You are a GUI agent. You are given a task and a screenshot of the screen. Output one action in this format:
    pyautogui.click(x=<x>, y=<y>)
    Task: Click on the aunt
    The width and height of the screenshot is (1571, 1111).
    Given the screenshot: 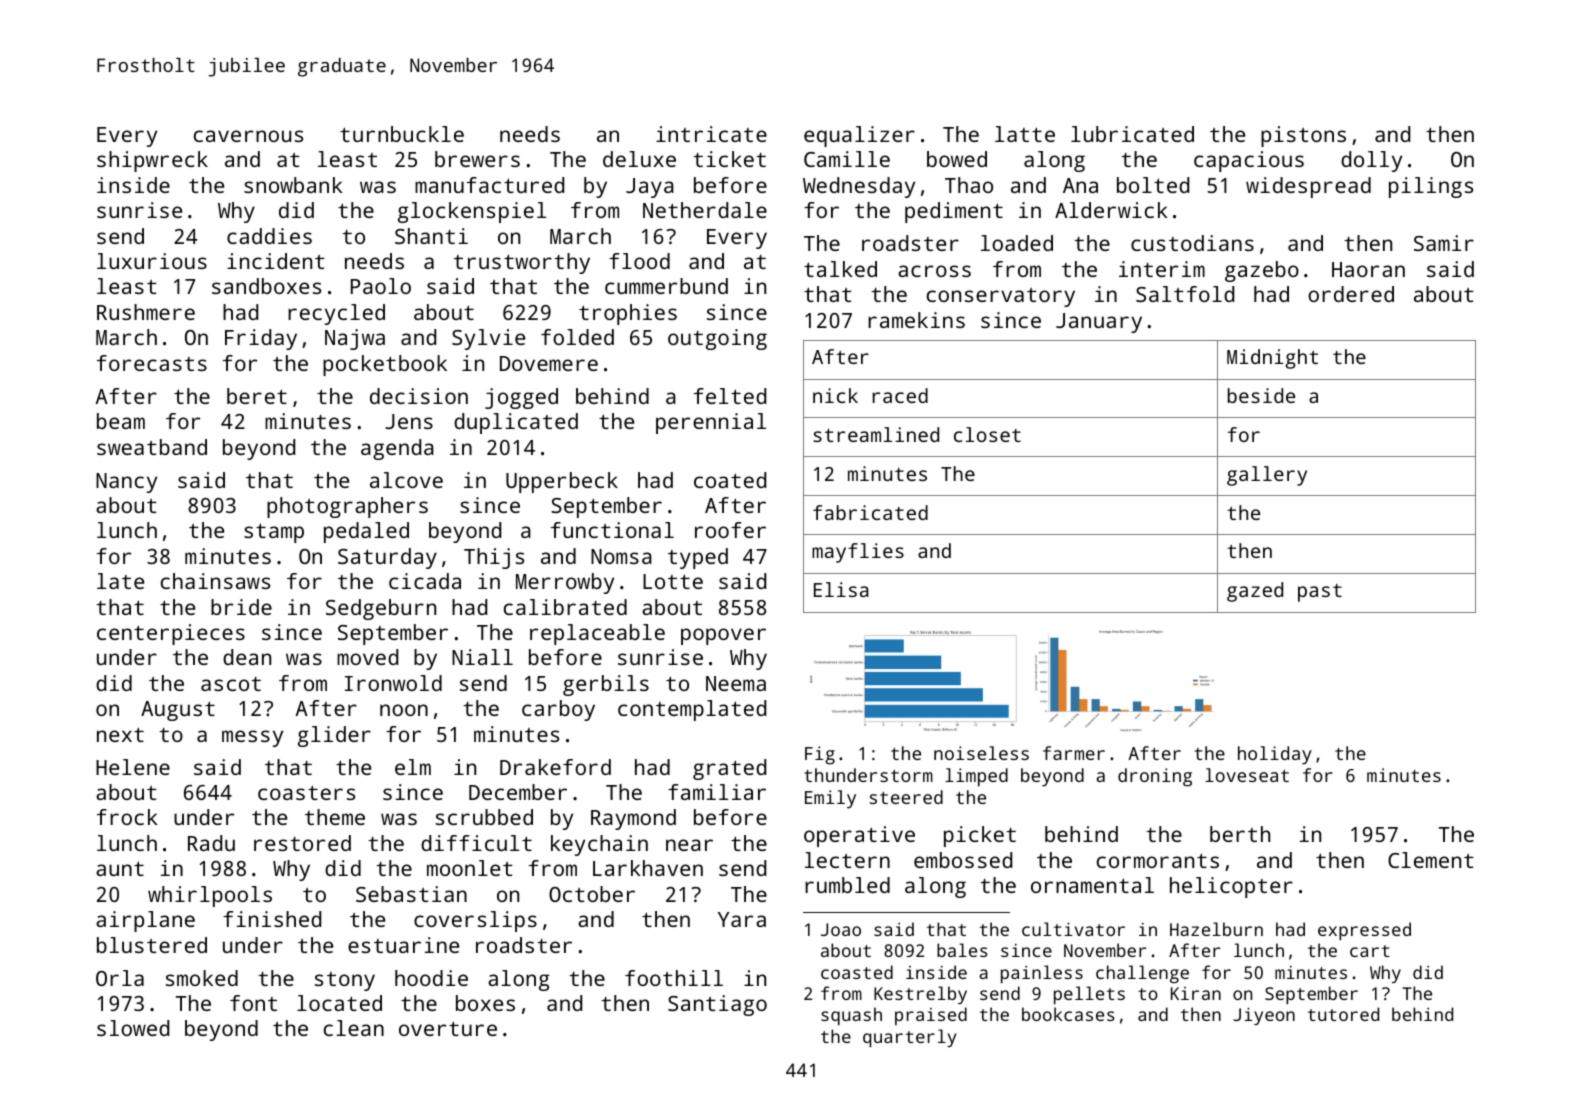 What is the action you would take?
    pyautogui.click(x=120, y=868)
